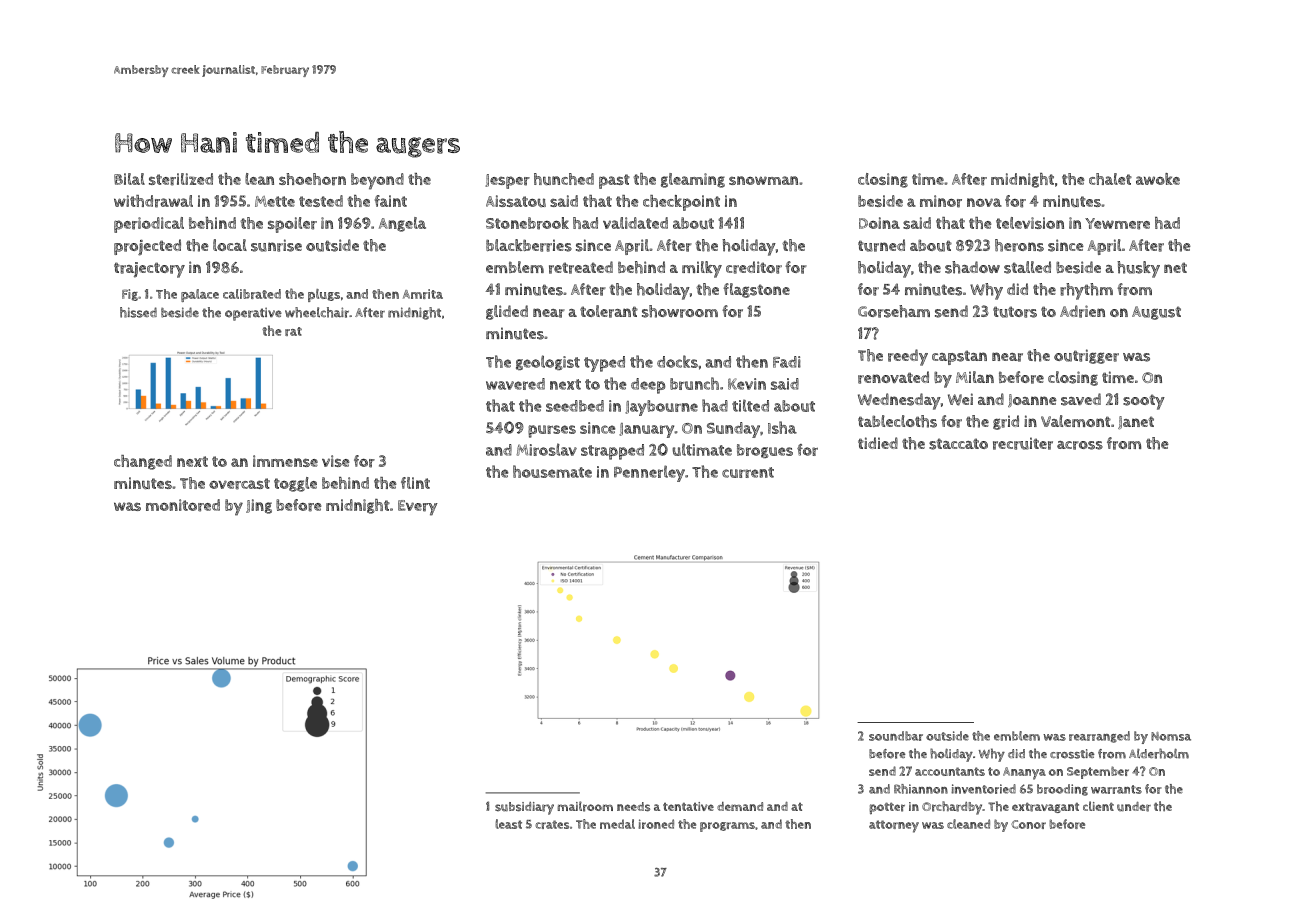 Image resolution: width=1308 pixels, height=924 pixels. I want to click on changed, so click(143, 462).
